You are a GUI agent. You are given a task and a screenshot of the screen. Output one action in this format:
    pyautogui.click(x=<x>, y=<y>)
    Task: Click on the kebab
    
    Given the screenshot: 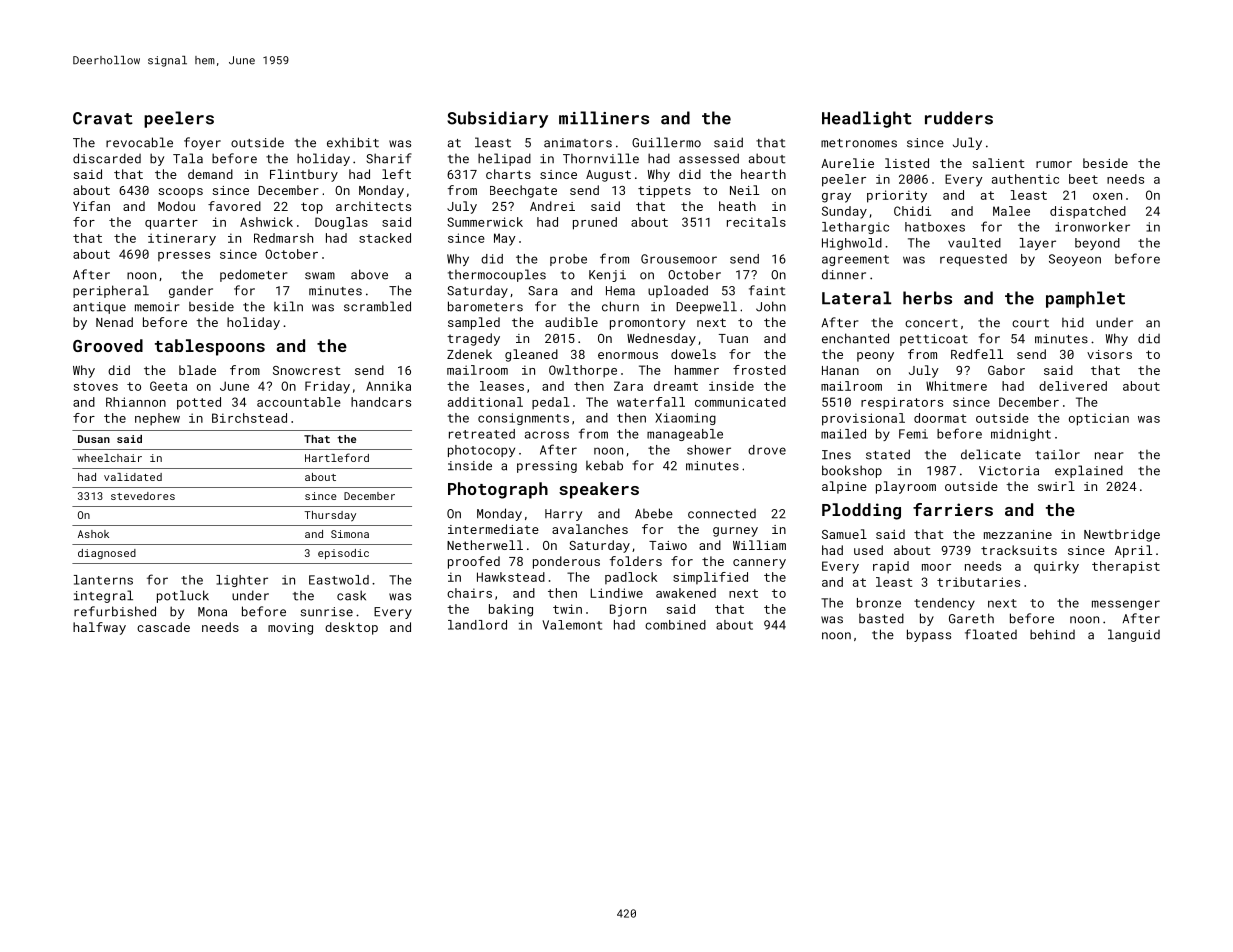 What is the action you would take?
    pyautogui.click(x=604, y=465)
